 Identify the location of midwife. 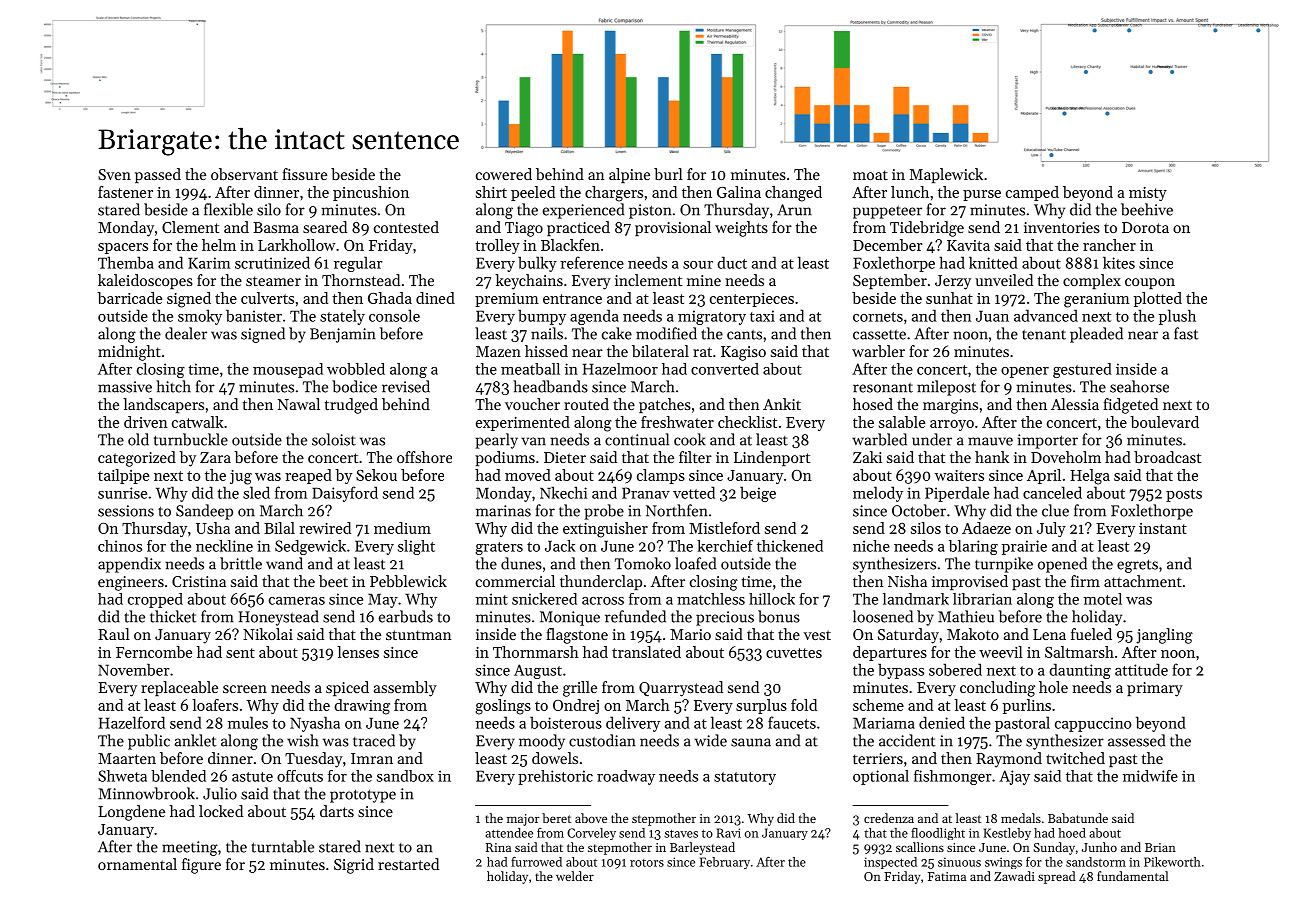
(1150, 776).
